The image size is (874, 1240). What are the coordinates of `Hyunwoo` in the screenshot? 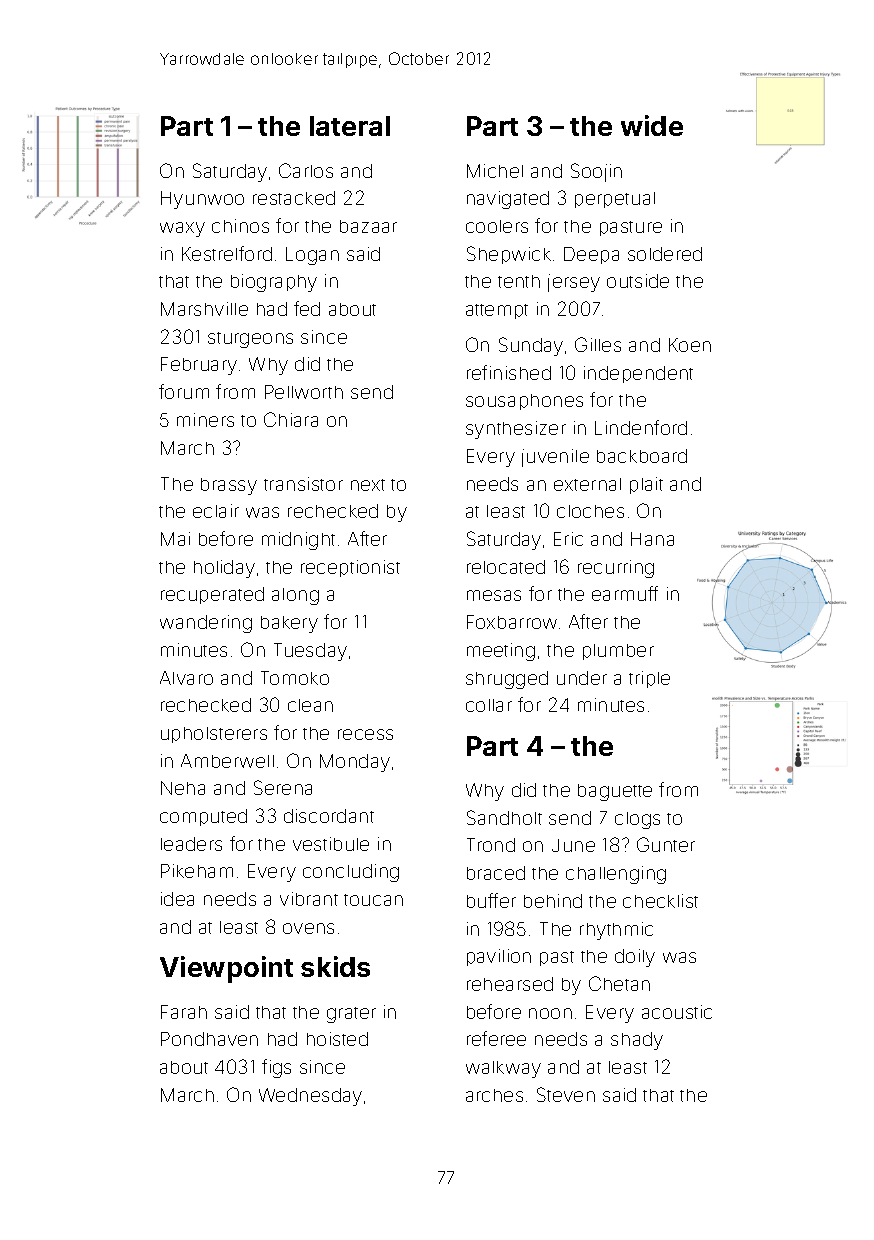 It's located at (202, 200).
